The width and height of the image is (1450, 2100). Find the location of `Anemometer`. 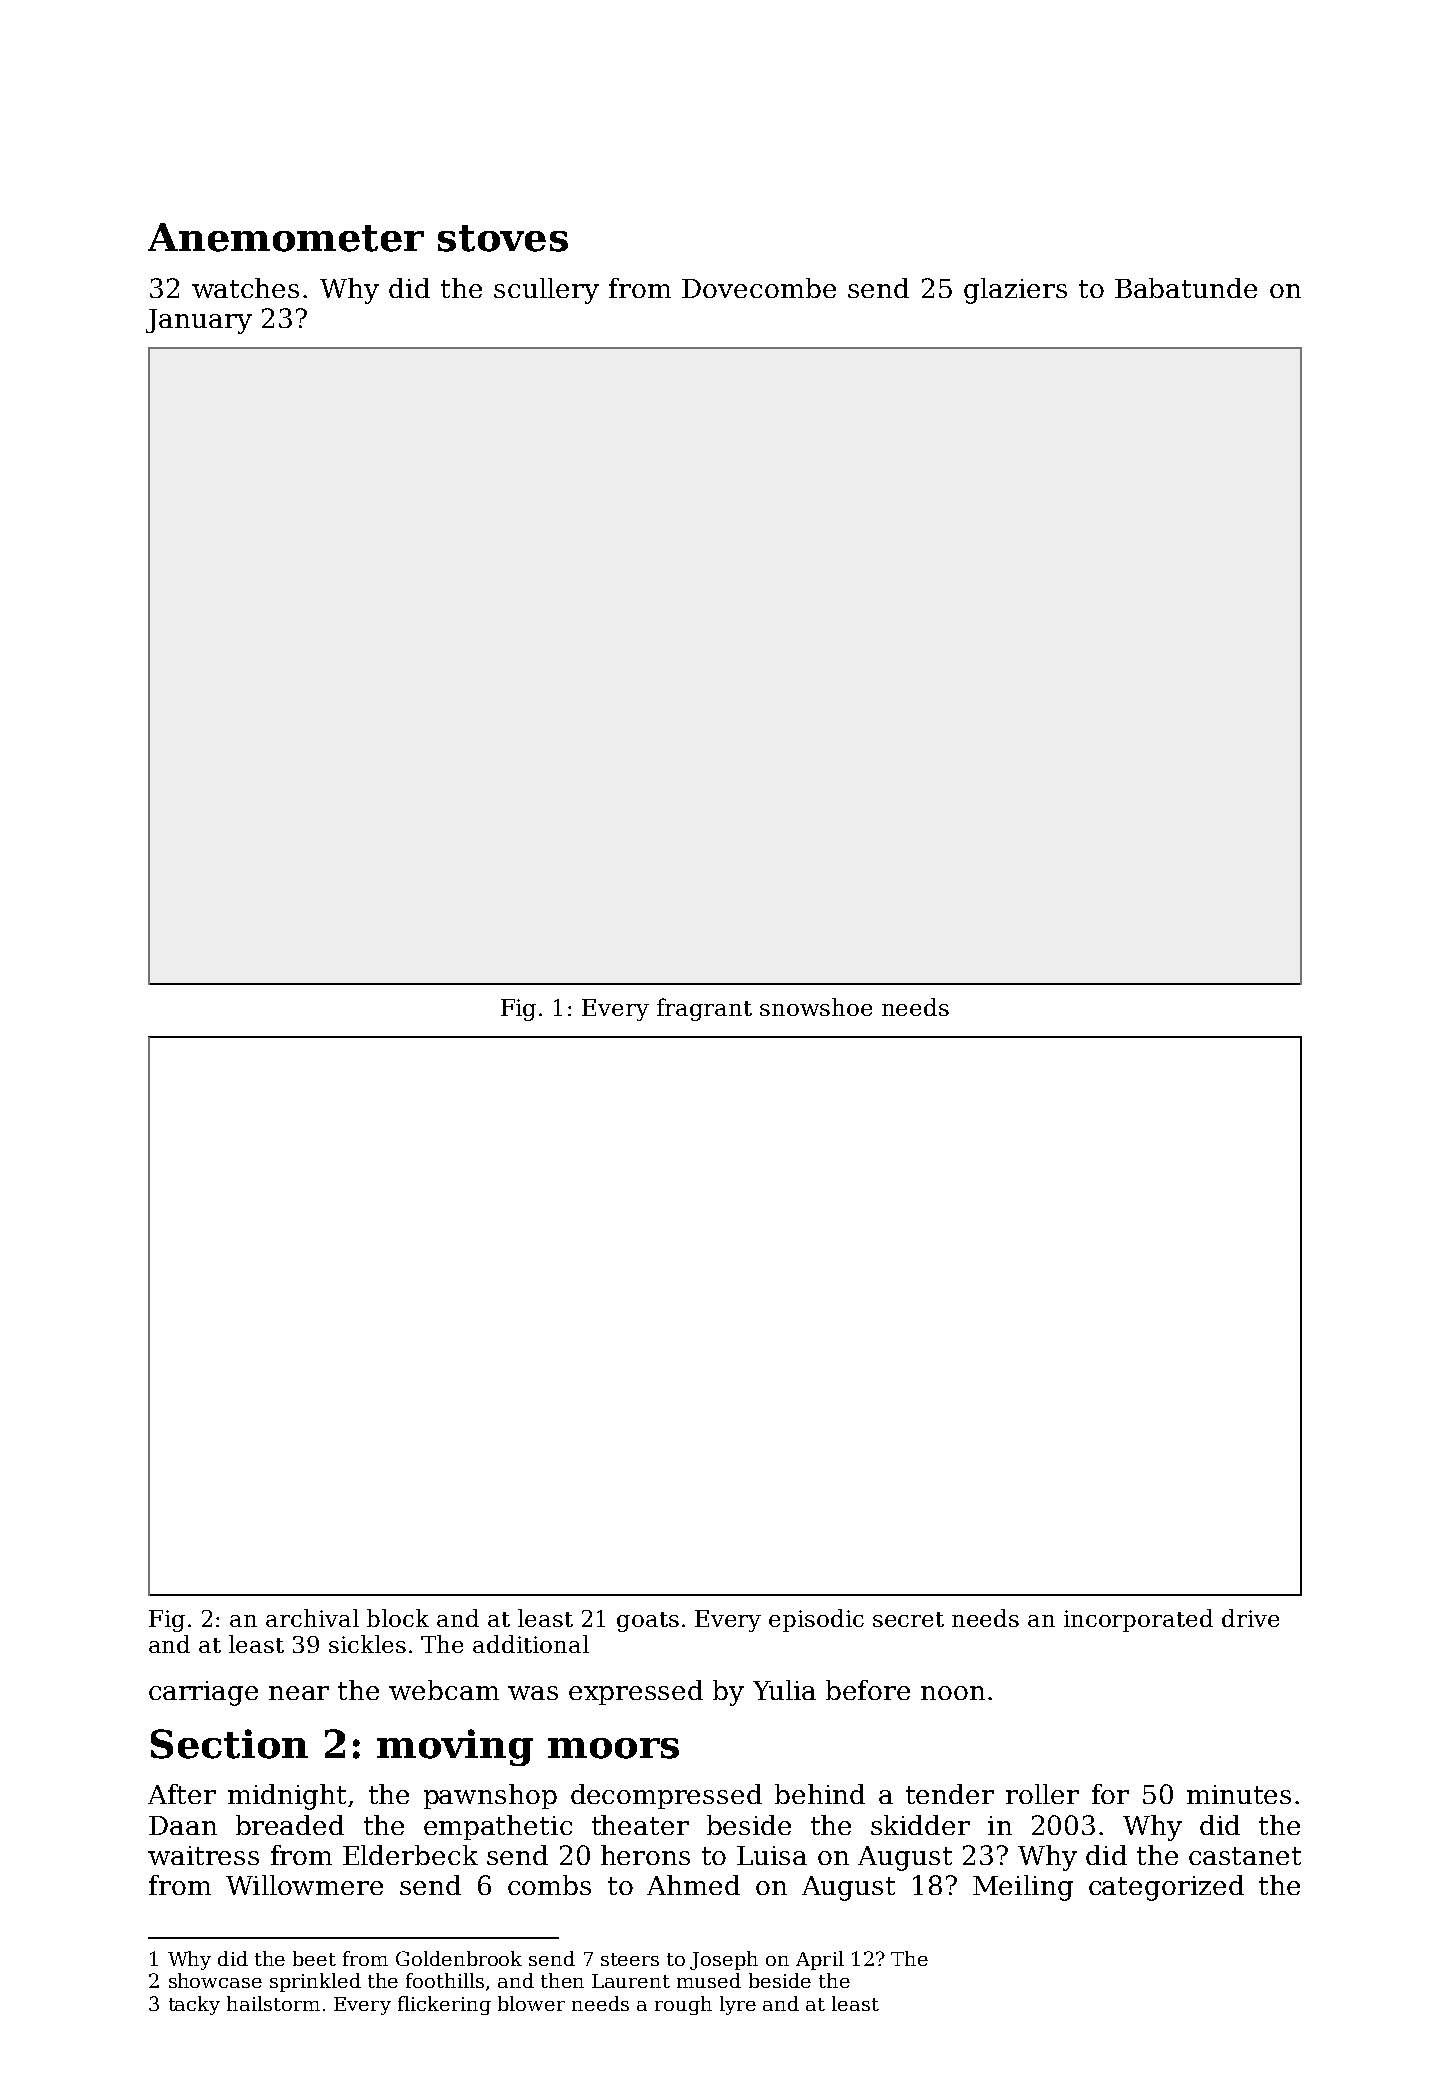

Anemometer is located at coordinates (286, 237).
